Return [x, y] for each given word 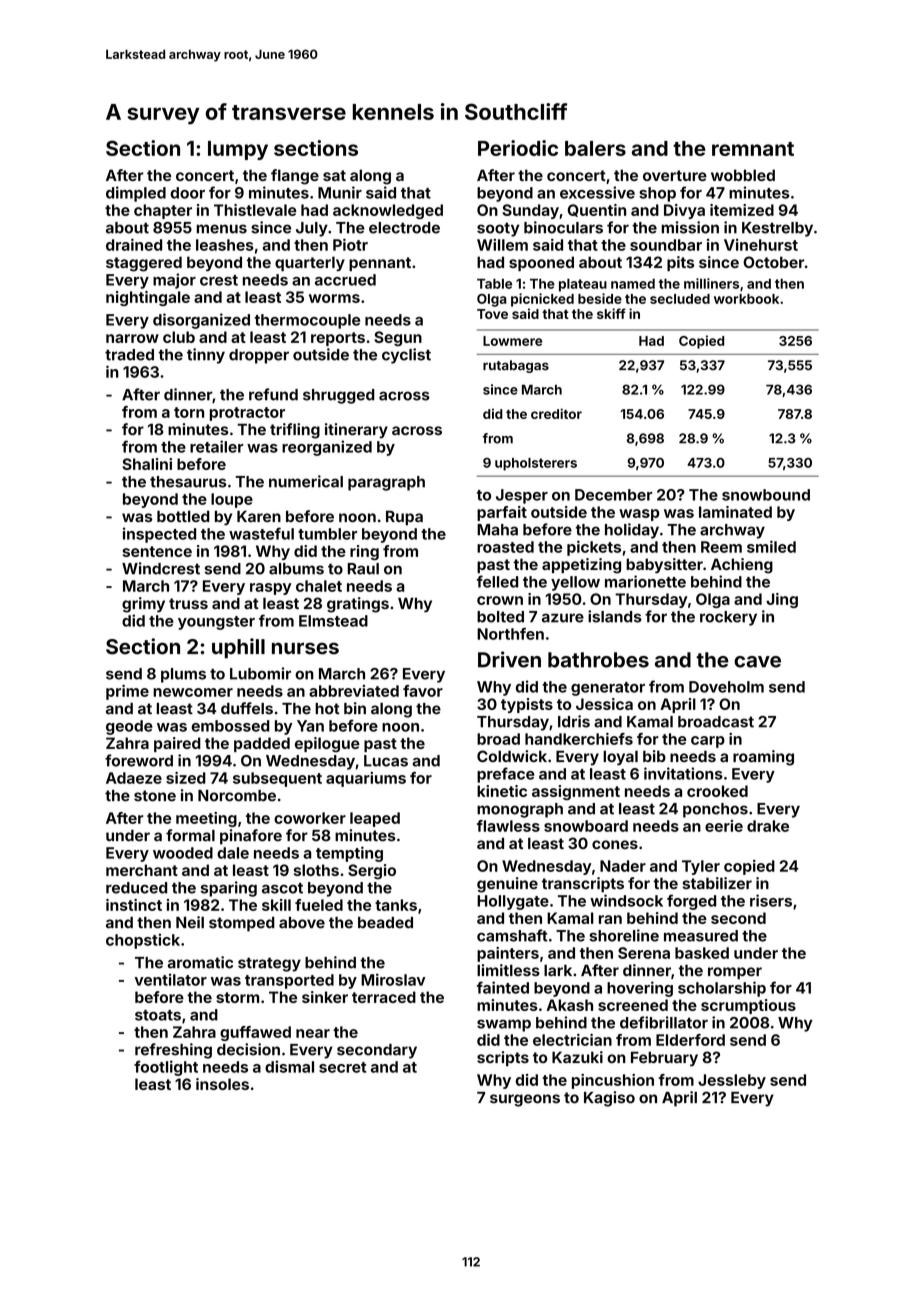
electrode [404, 228]
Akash [569, 1005]
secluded [680, 299]
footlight [166, 1068]
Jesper [522, 496]
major [174, 281]
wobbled [743, 175]
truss [188, 603]
